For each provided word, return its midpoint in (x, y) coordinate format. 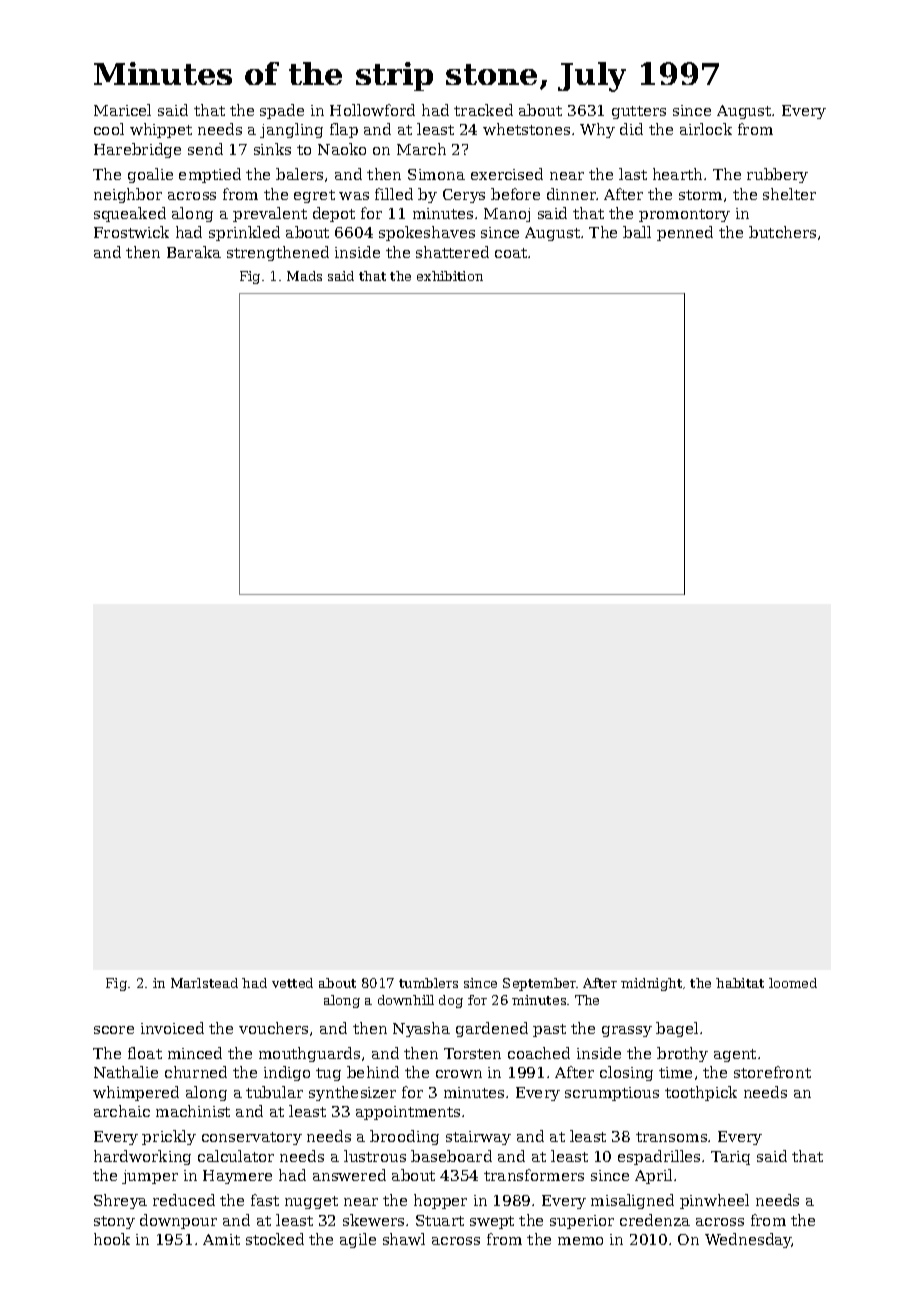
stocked (275, 1239)
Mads (304, 276)
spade (282, 111)
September (540, 984)
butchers (782, 232)
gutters (639, 112)
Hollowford (372, 110)
